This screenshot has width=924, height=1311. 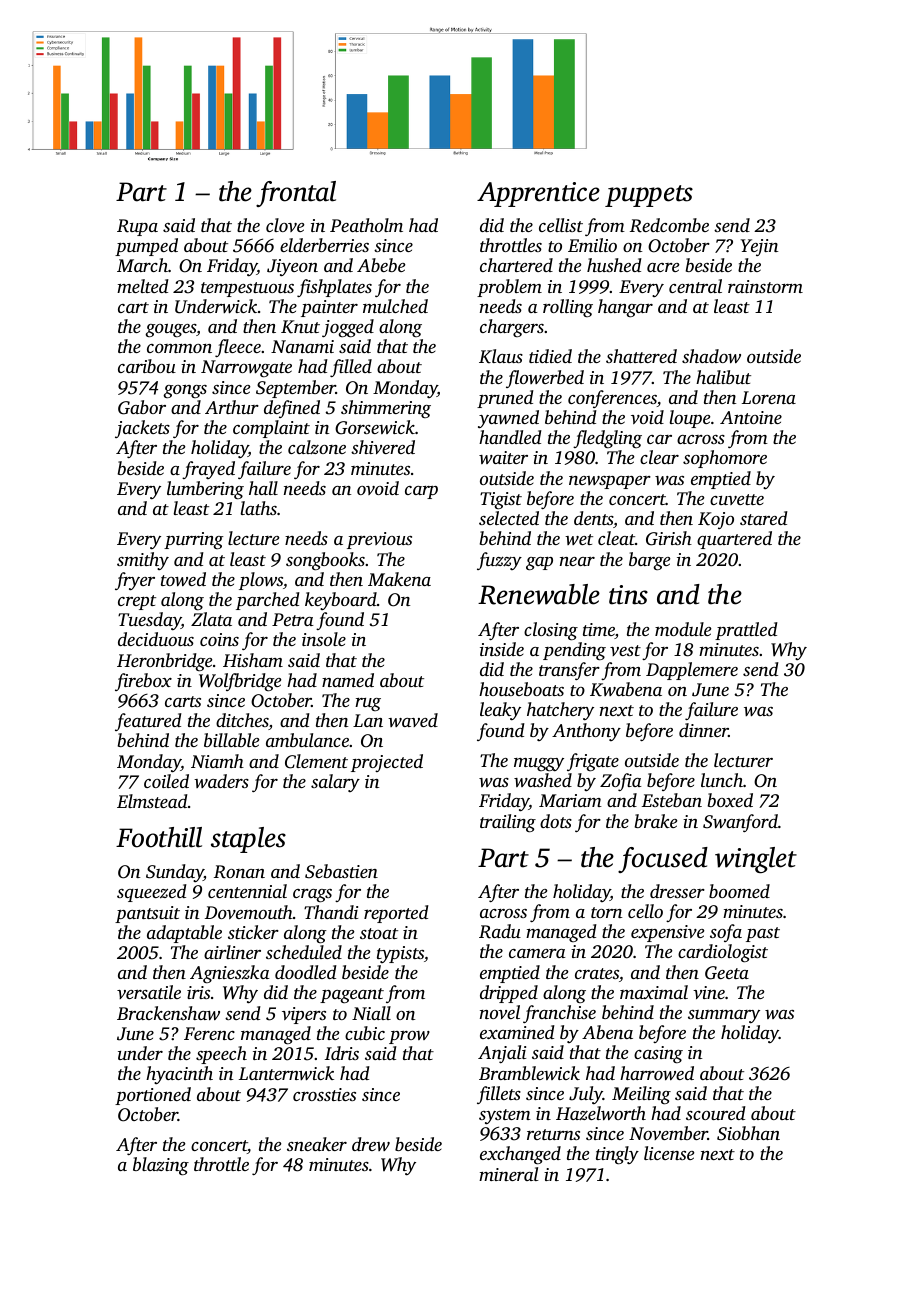 I want to click on maximal, so click(x=654, y=992).
